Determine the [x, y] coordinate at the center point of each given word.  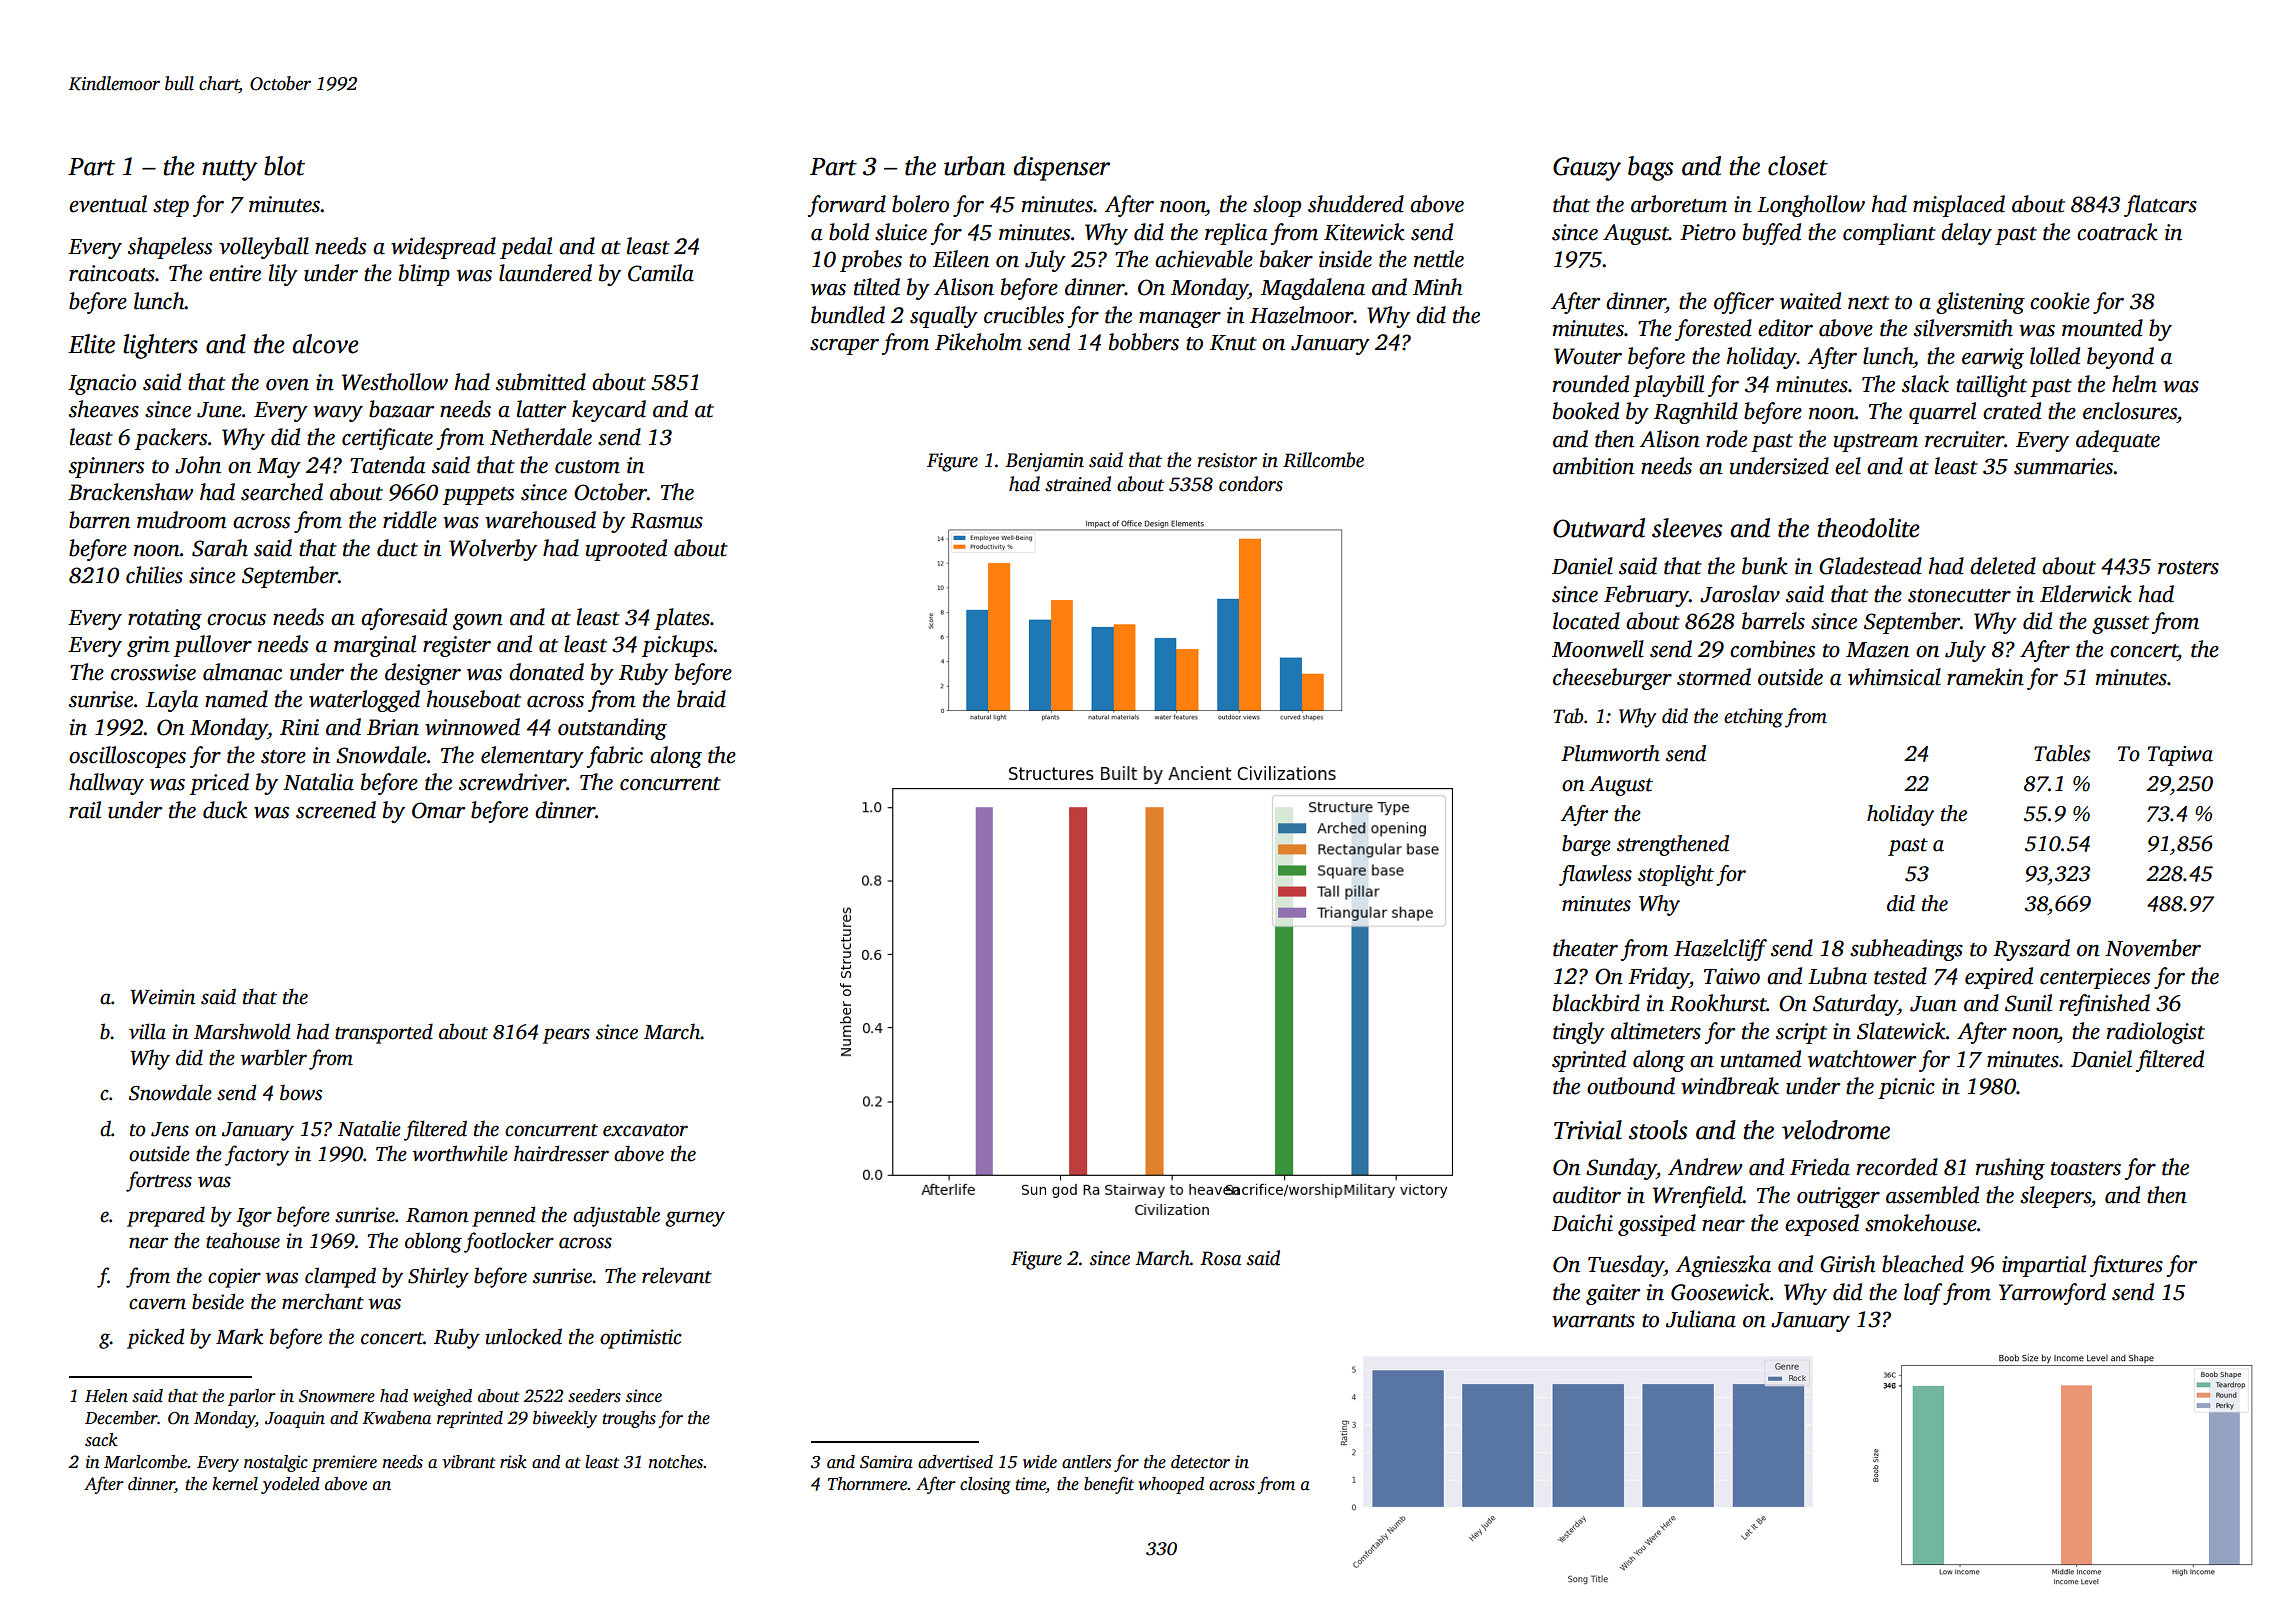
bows [301, 1092]
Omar [438, 810]
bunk [1765, 566]
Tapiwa [2180, 756]
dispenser [1061, 168]
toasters [2086, 1169]
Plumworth [1610, 753]
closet [1798, 166]
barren [99, 520]
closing [985, 1485]
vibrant [469, 1462]
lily [283, 275]
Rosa [1220, 1258]
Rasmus [666, 521]
